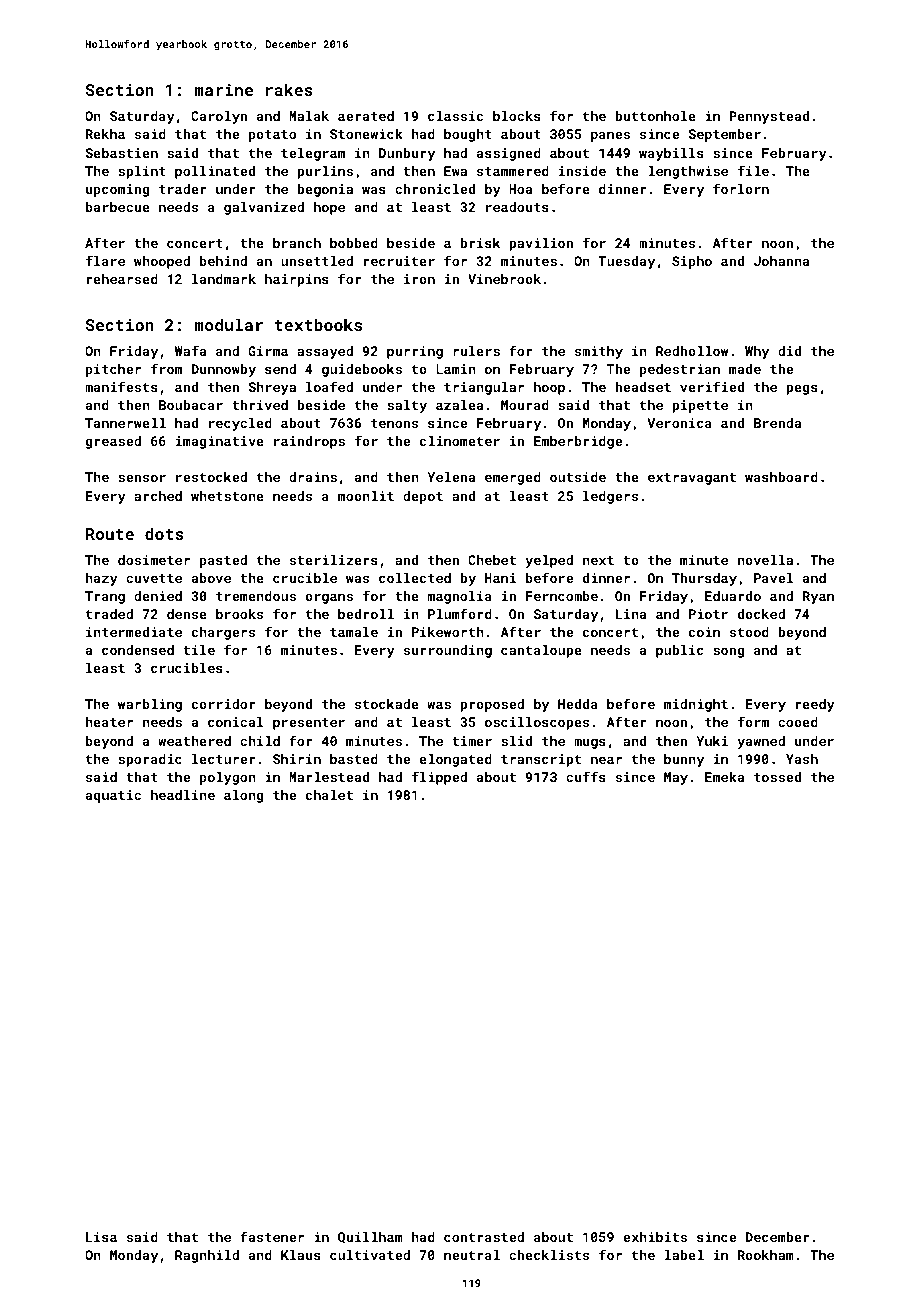 This page has width=924, height=1308. Describe the element at coordinates (777, 777) in the page. I see `tossed` at that location.
